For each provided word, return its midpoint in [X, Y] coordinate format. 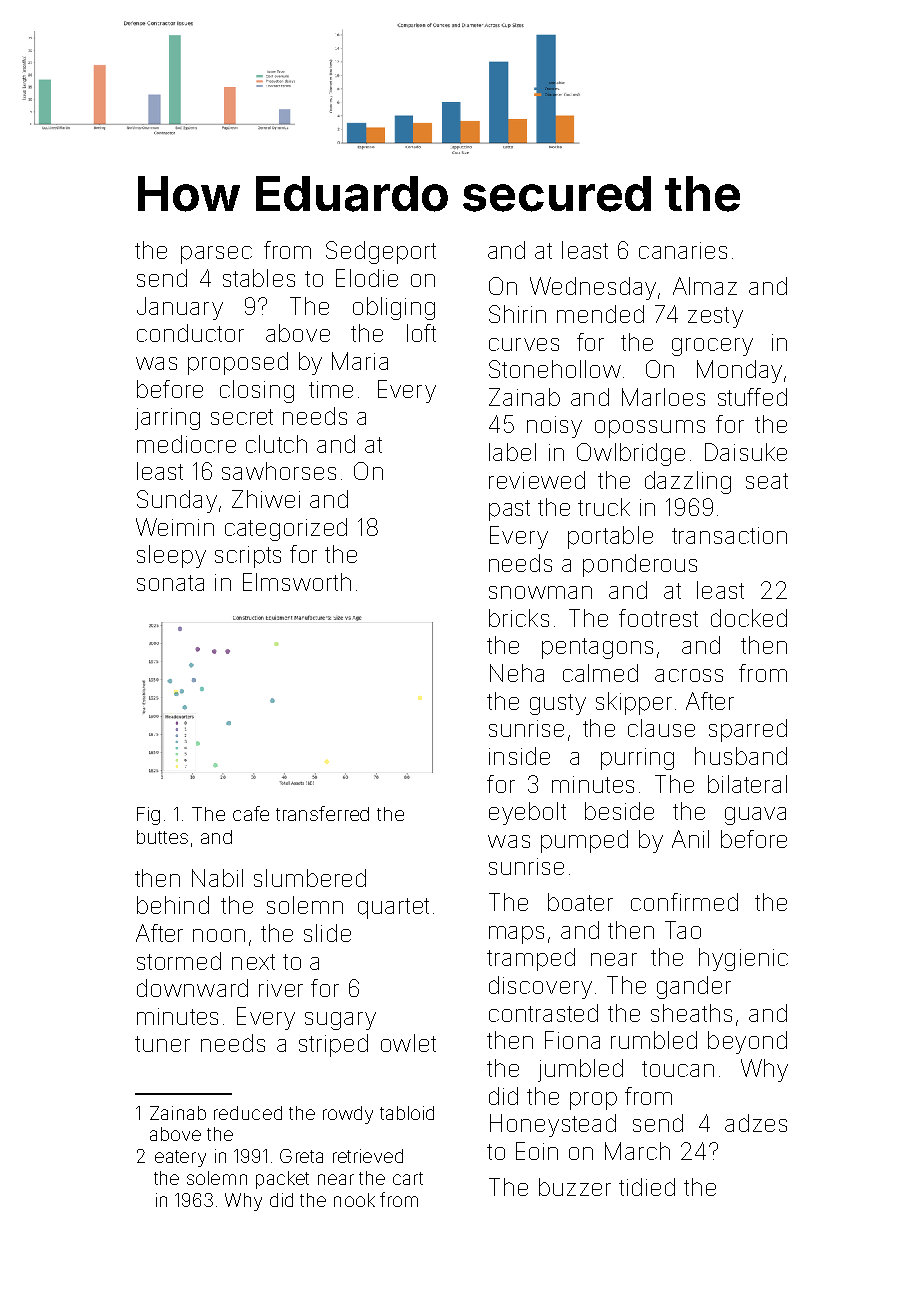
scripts [248, 557]
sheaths [691, 1013]
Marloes [663, 397]
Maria [360, 361]
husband [741, 756]
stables [259, 278]
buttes [162, 837]
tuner [162, 1044]
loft [421, 333]
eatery [180, 1158]
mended [600, 314]
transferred [322, 813]
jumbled [580, 1070]
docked [749, 618]
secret [242, 417]
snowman [540, 592]
